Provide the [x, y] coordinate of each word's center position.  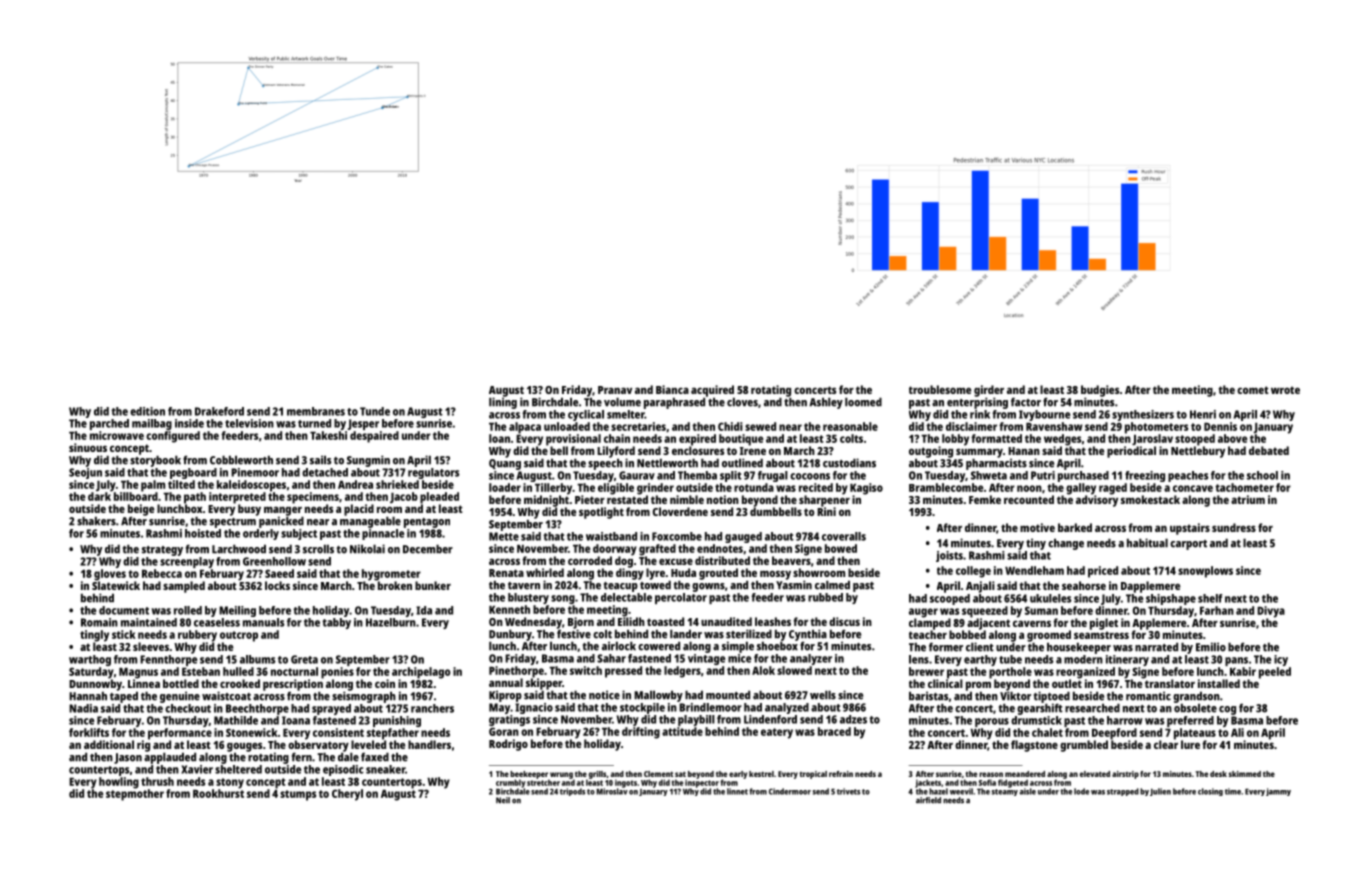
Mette [504, 536]
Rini [826, 511]
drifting [641, 733]
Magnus [138, 673]
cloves [742, 402]
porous [992, 722]
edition [147, 411]
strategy [162, 551]
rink [980, 414]
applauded [170, 758]
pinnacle [383, 534]
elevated [1095, 774]
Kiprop [505, 696]
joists [949, 556]
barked [1075, 527]
